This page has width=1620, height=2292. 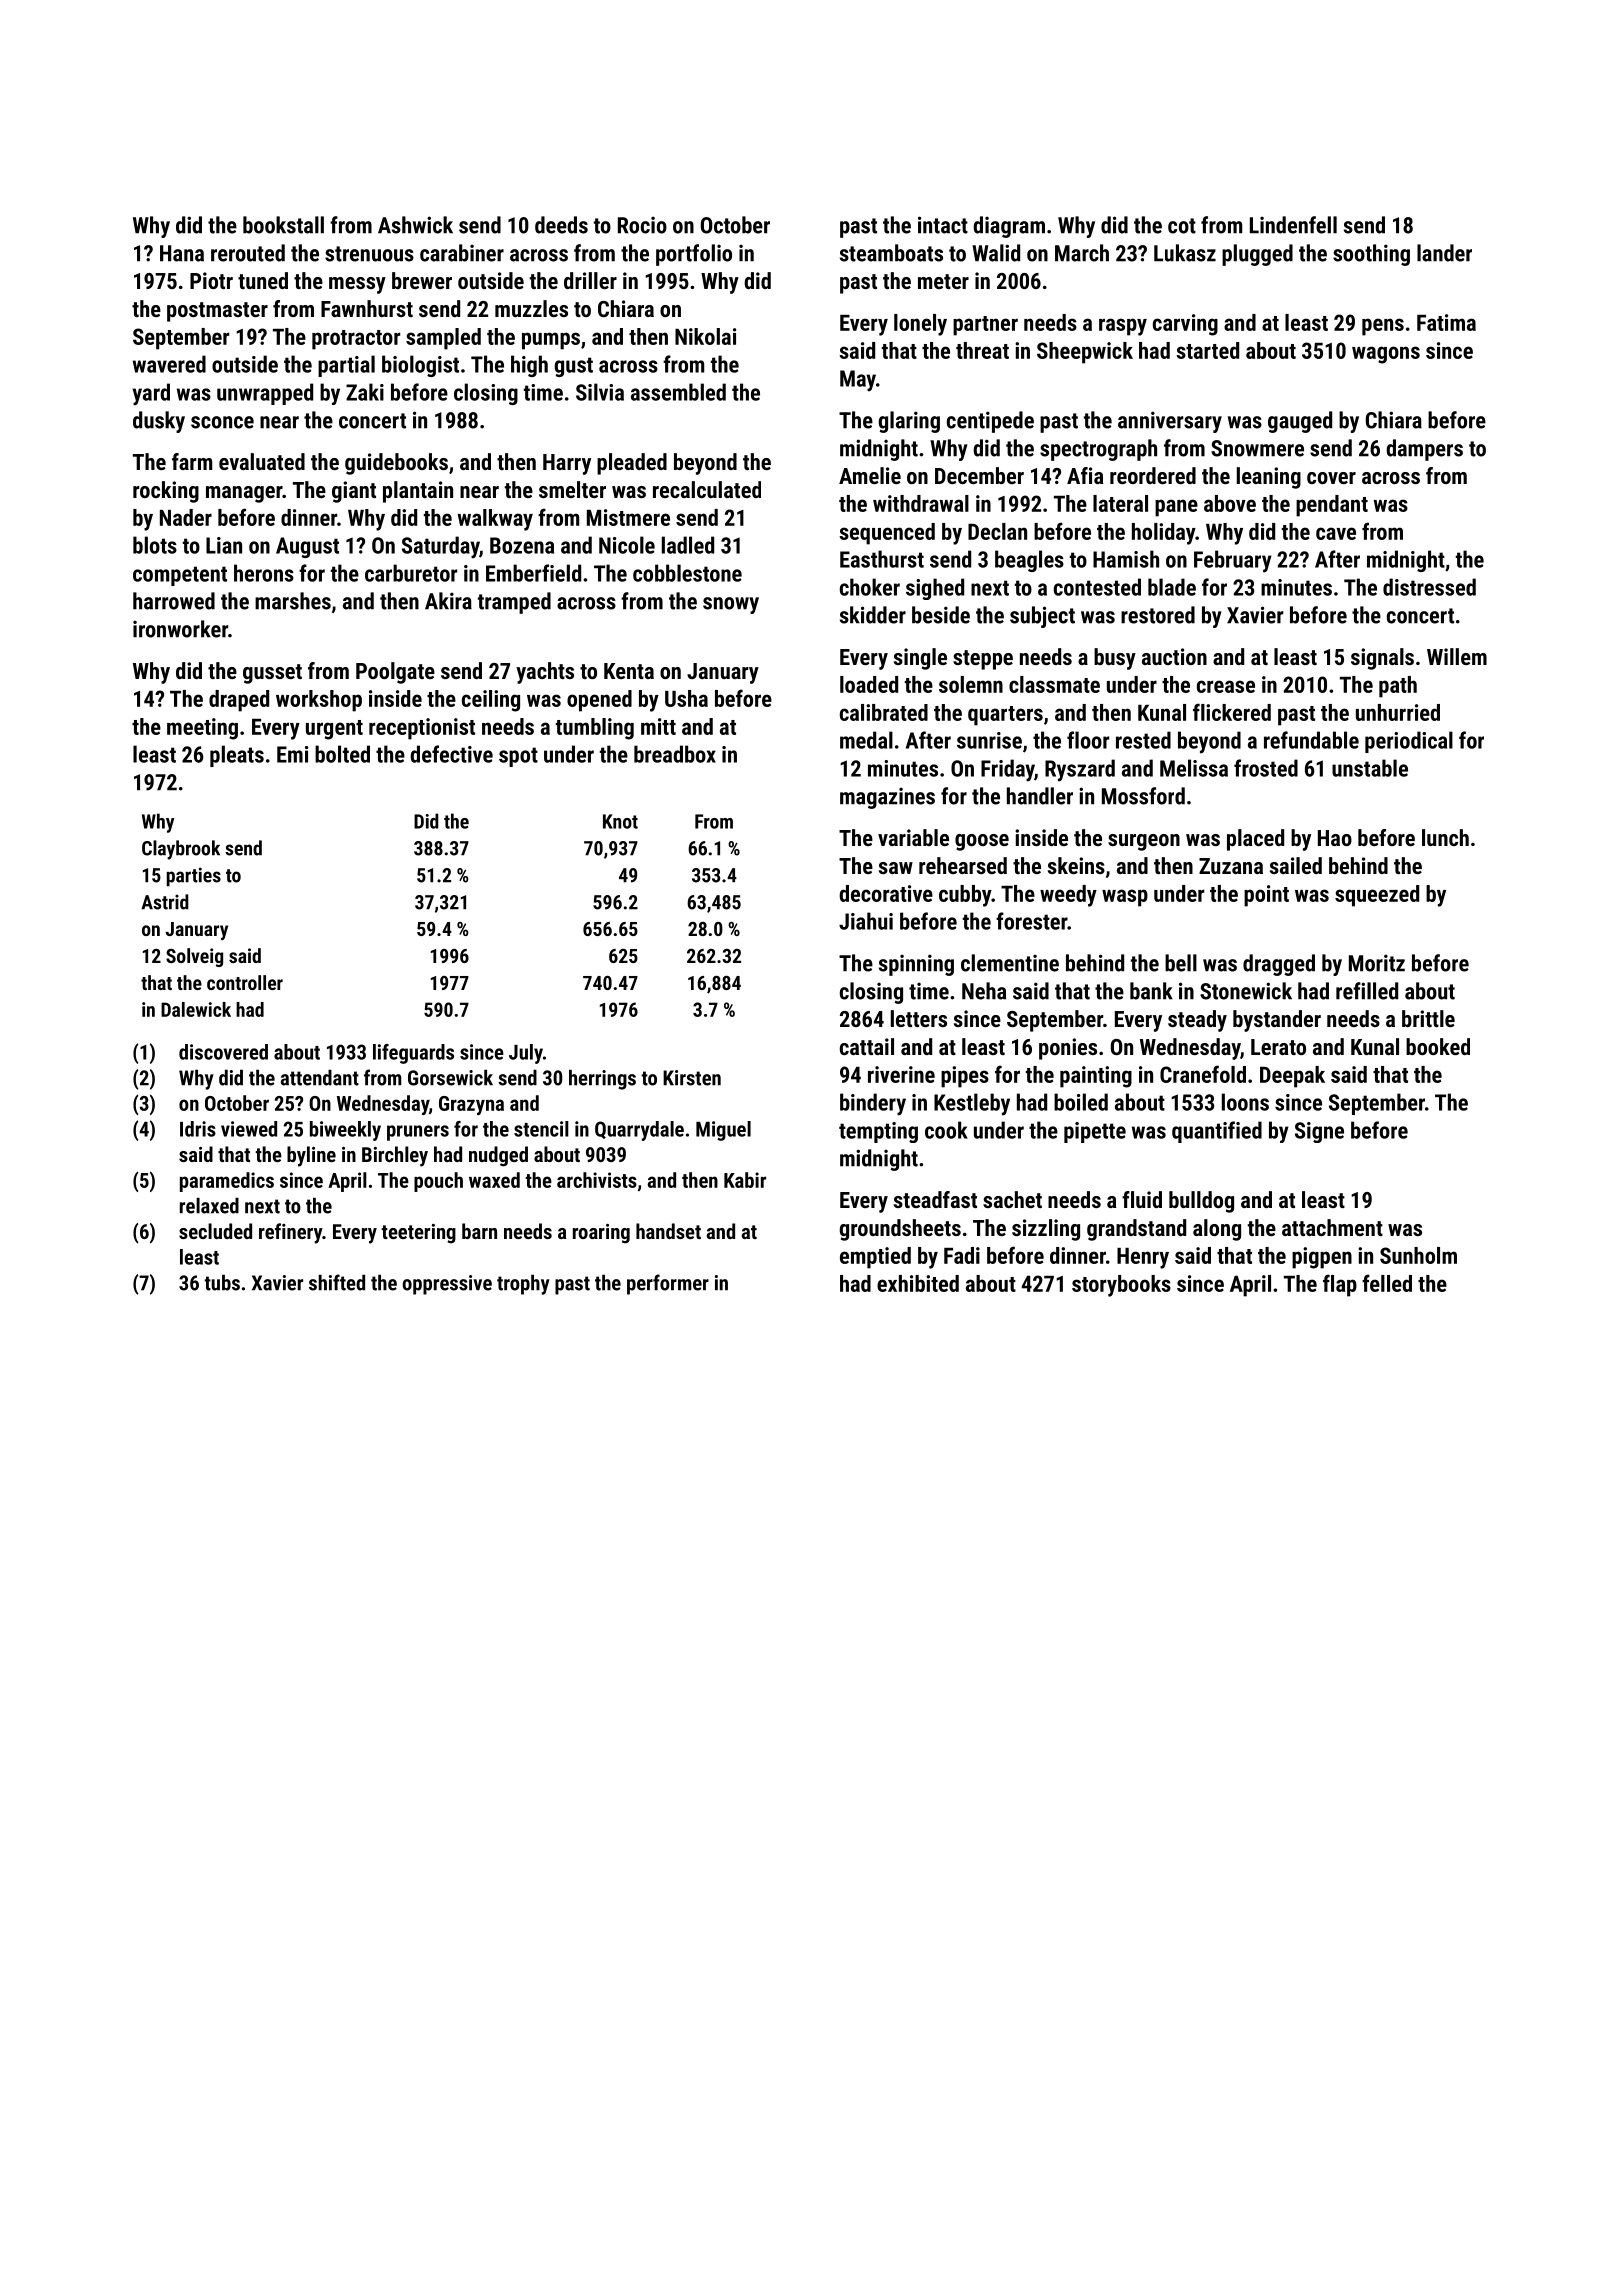 I want to click on felled, so click(x=1387, y=1283).
